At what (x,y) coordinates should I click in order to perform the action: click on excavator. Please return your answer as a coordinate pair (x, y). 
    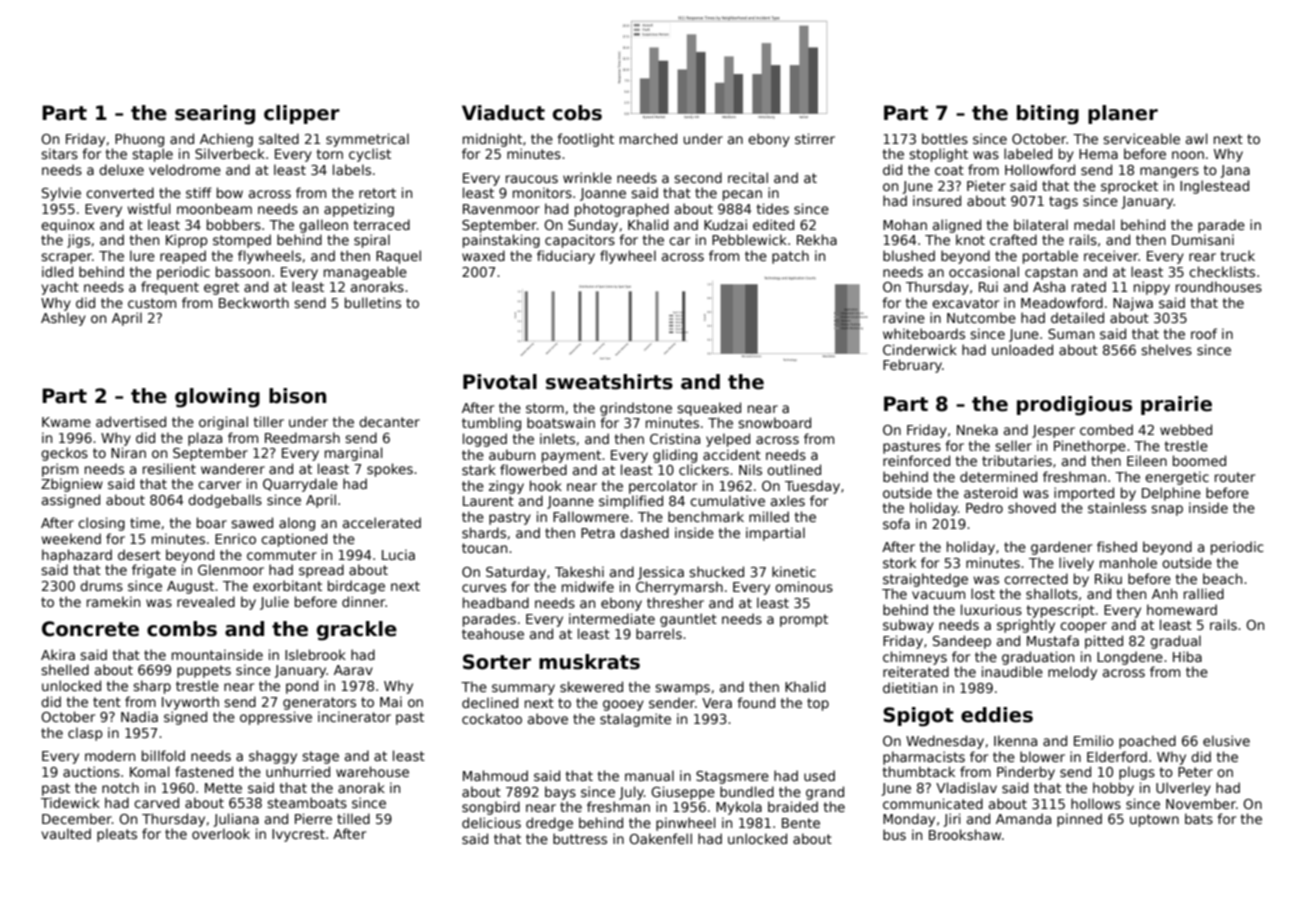
    Looking at the image, I should click on (965, 303).
